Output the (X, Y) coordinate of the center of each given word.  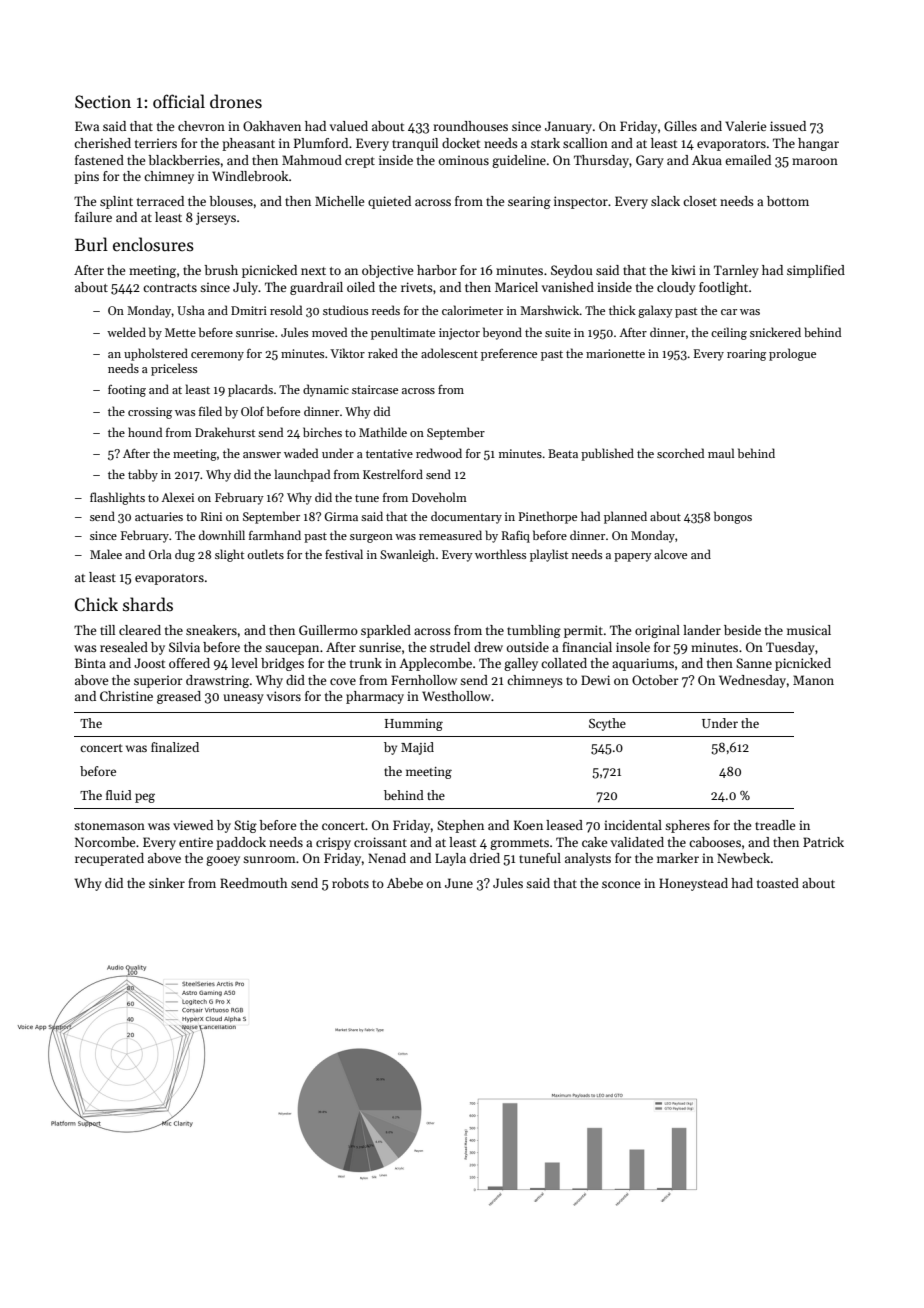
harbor (437, 270)
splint (116, 202)
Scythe (607, 724)
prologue (792, 354)
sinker (167, 883)
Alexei (177, 497)
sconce (621, 884)
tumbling (534, 631)
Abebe (405, 883)
